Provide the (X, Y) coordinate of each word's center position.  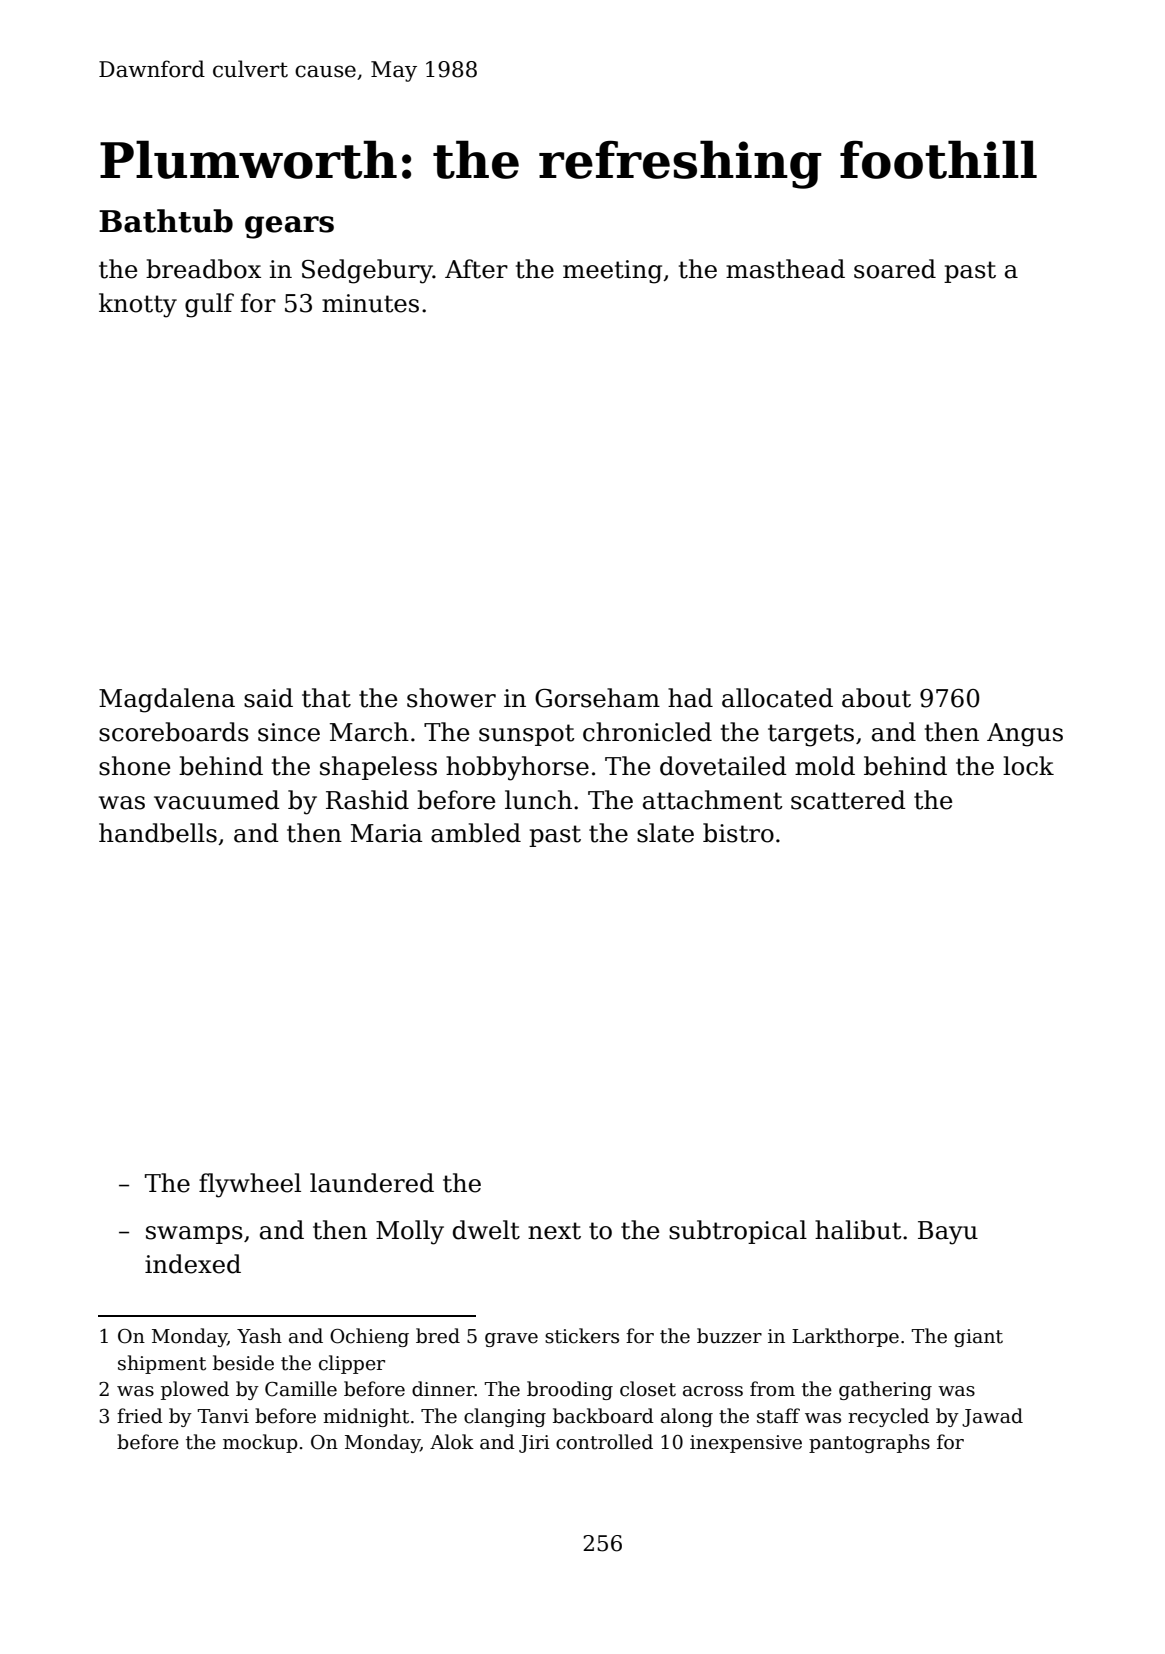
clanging (505, 1417)
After (476, 269)
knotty (138, 305)
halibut (858, 1230)
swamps (194, 1235)
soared (895, 269)
